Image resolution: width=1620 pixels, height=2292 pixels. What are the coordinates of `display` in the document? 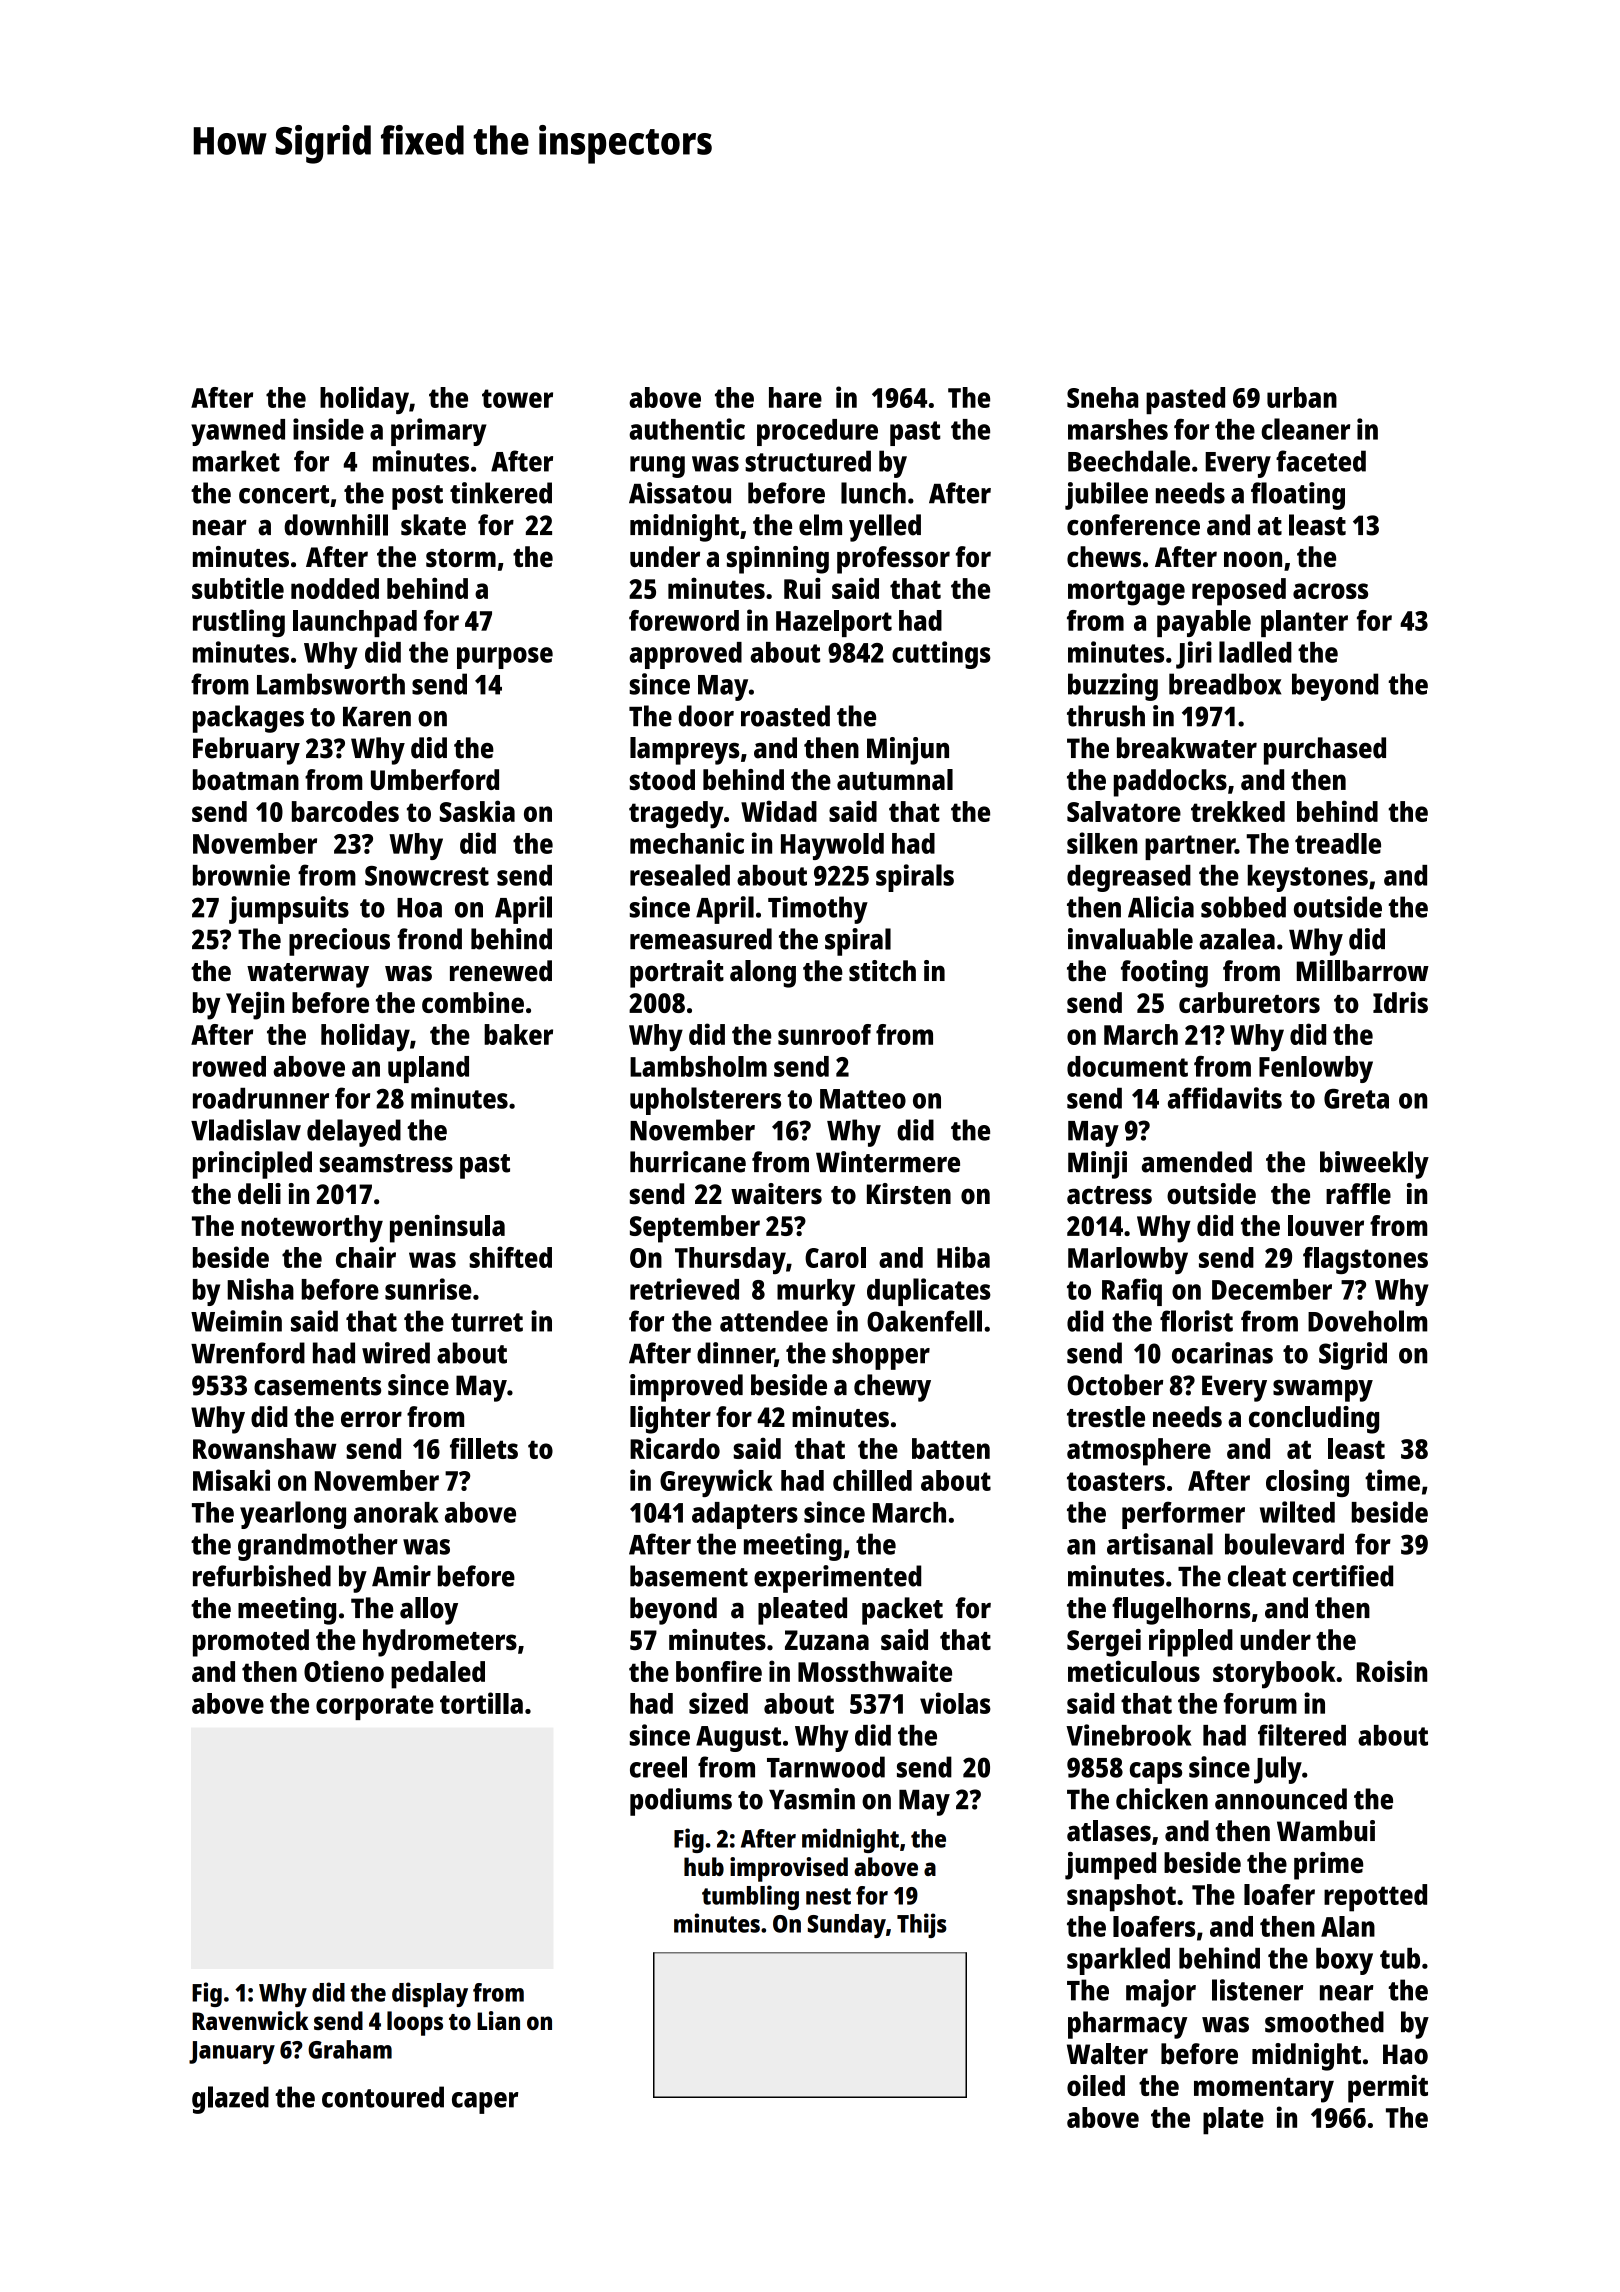 It's located at (430, 1994).
